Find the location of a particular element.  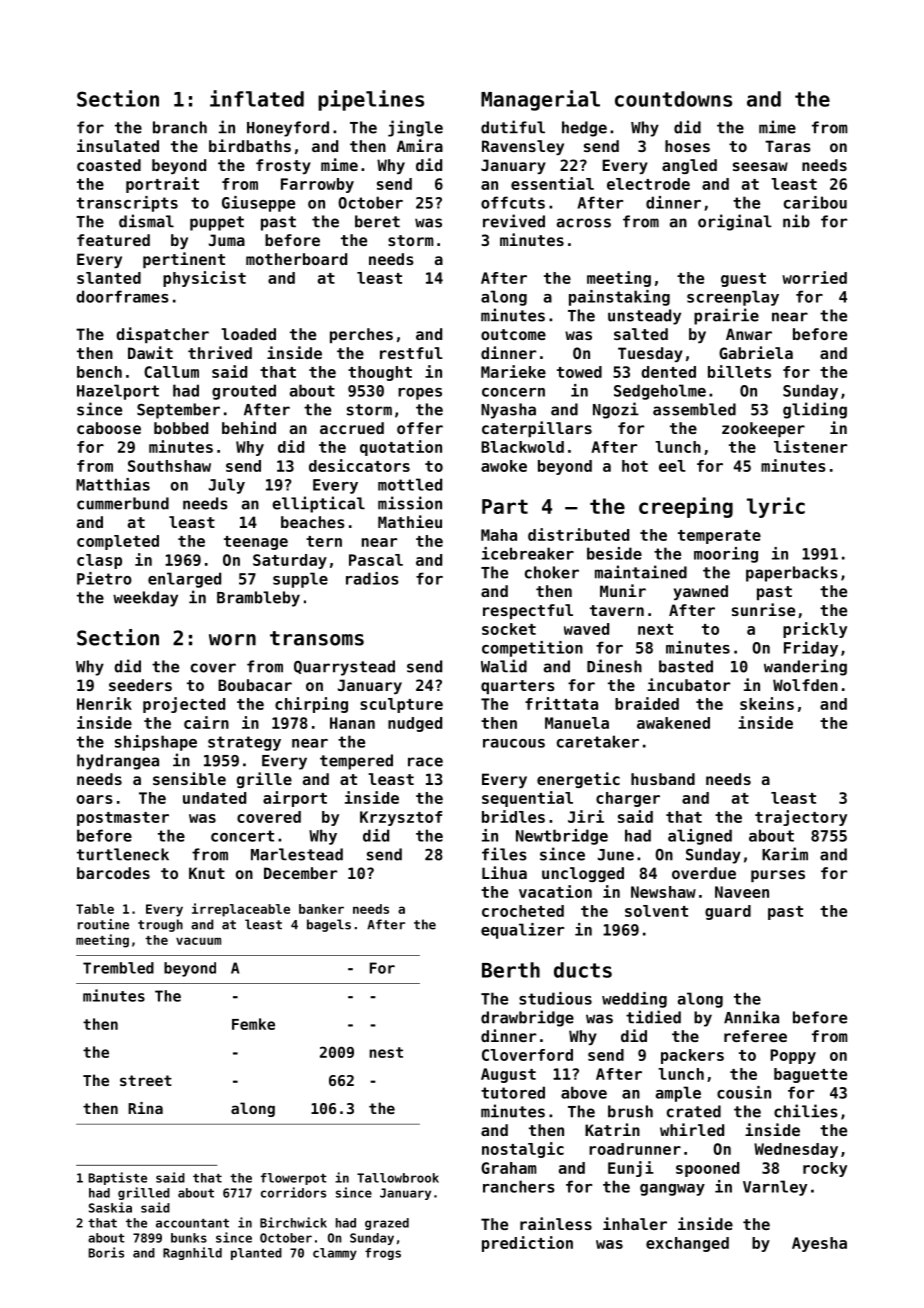

husband is located at coordinates (663, 779).
